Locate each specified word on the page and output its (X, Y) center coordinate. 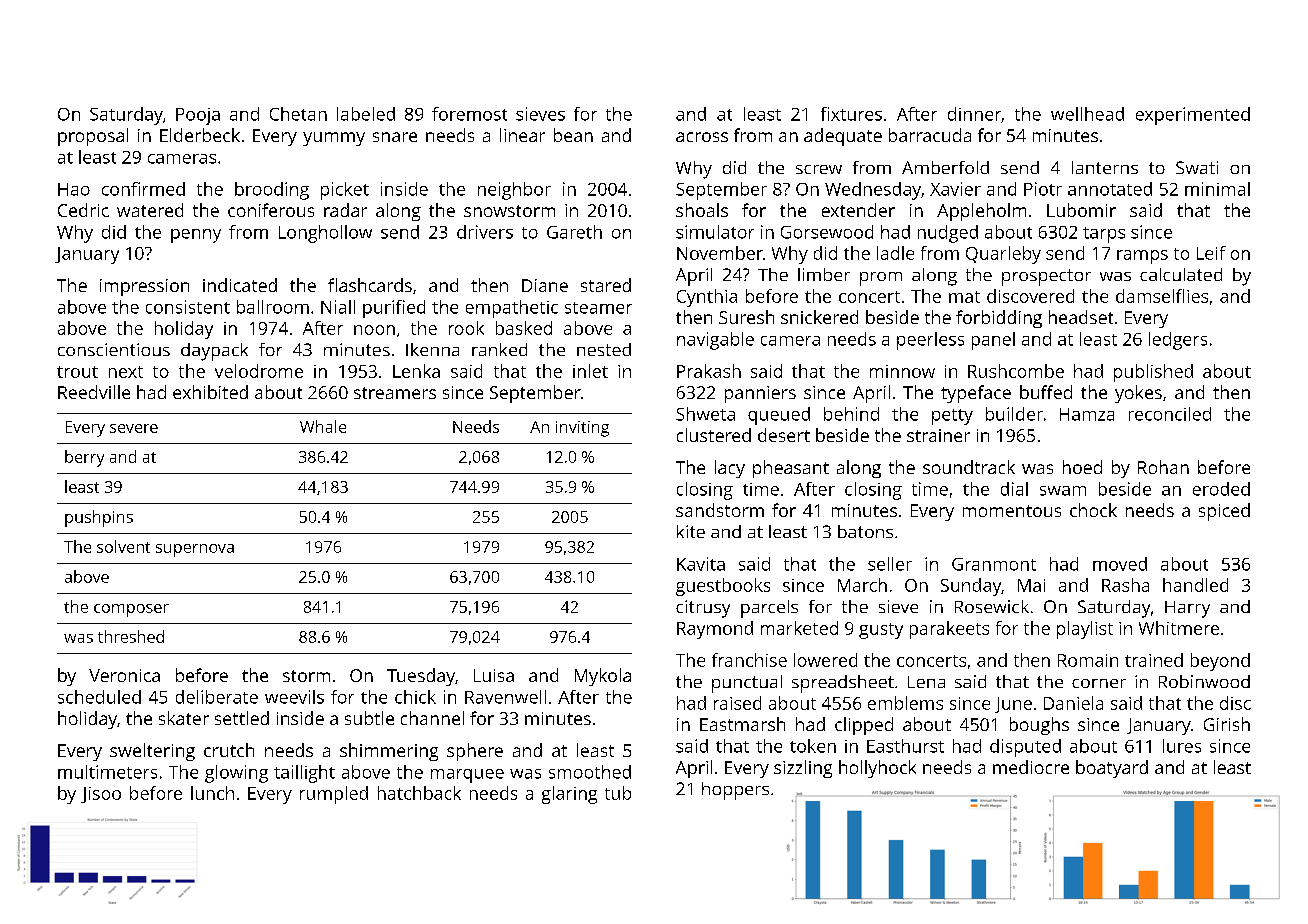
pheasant (791, 469)
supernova (195, 550)
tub (618, 793)
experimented (1193, 116)
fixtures (851, 114)
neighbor (514, 191)
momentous (1012, 511)
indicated (240, 285)
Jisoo (101, 795)
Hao (74, 189)
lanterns (1105, 167)
